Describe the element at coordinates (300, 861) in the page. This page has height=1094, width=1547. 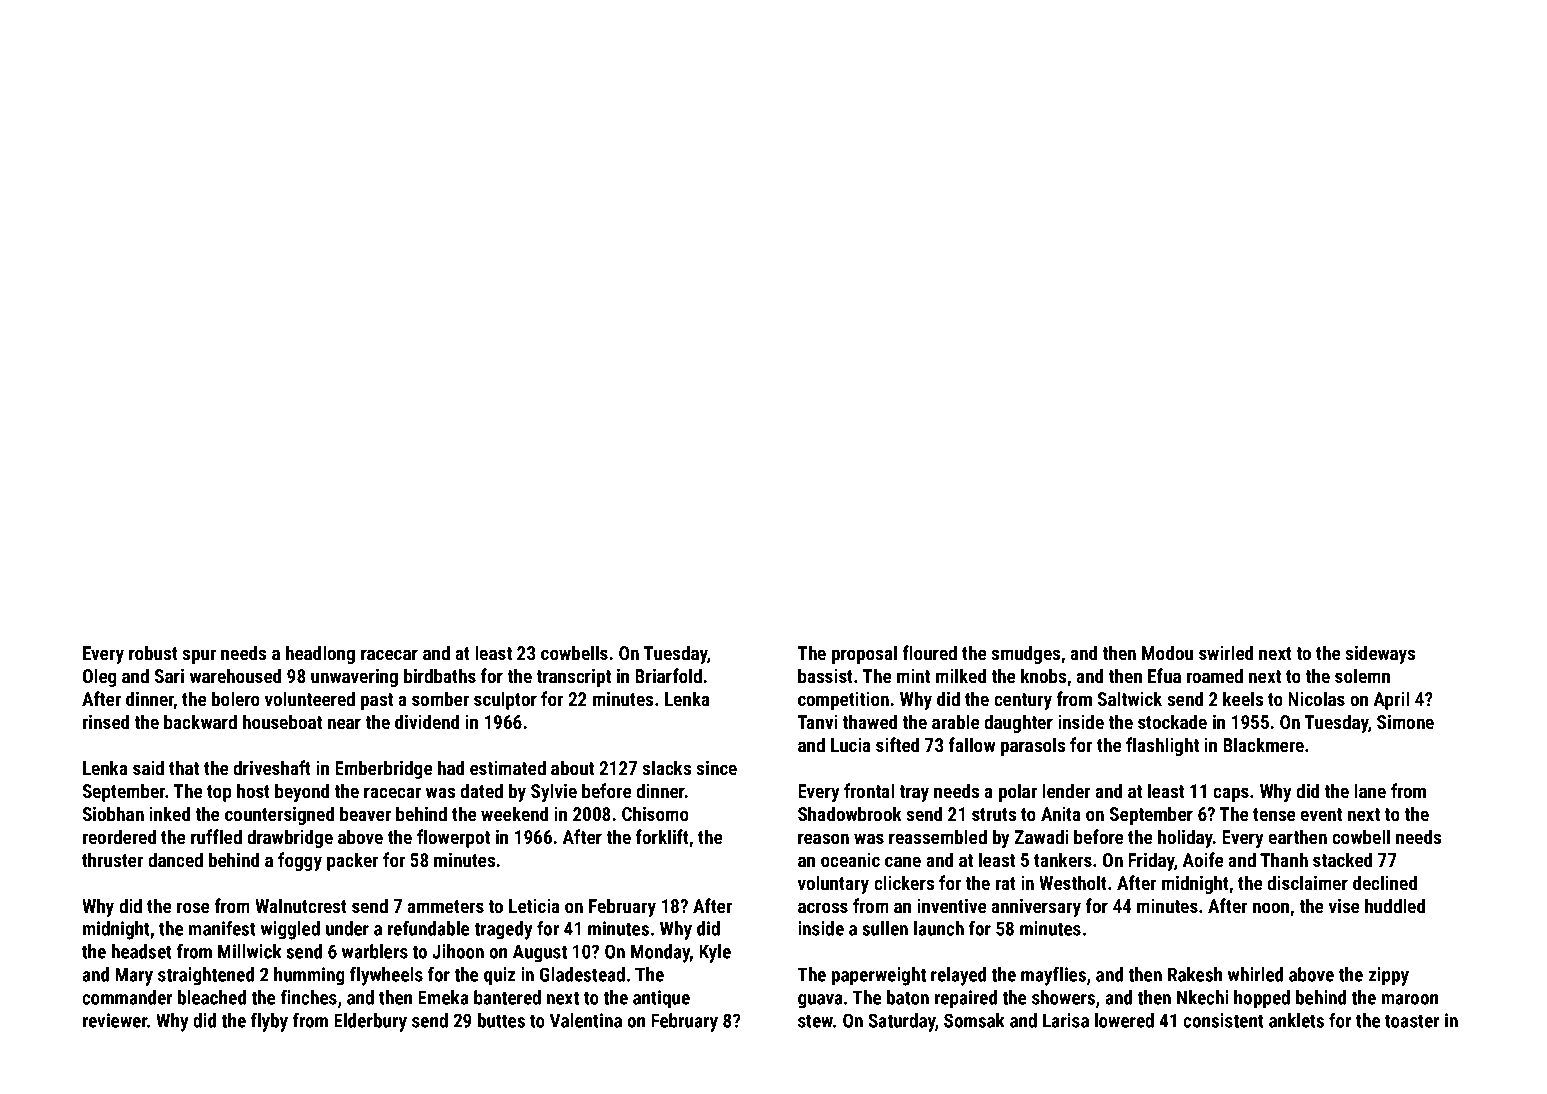
I see `foggy` at that location.
